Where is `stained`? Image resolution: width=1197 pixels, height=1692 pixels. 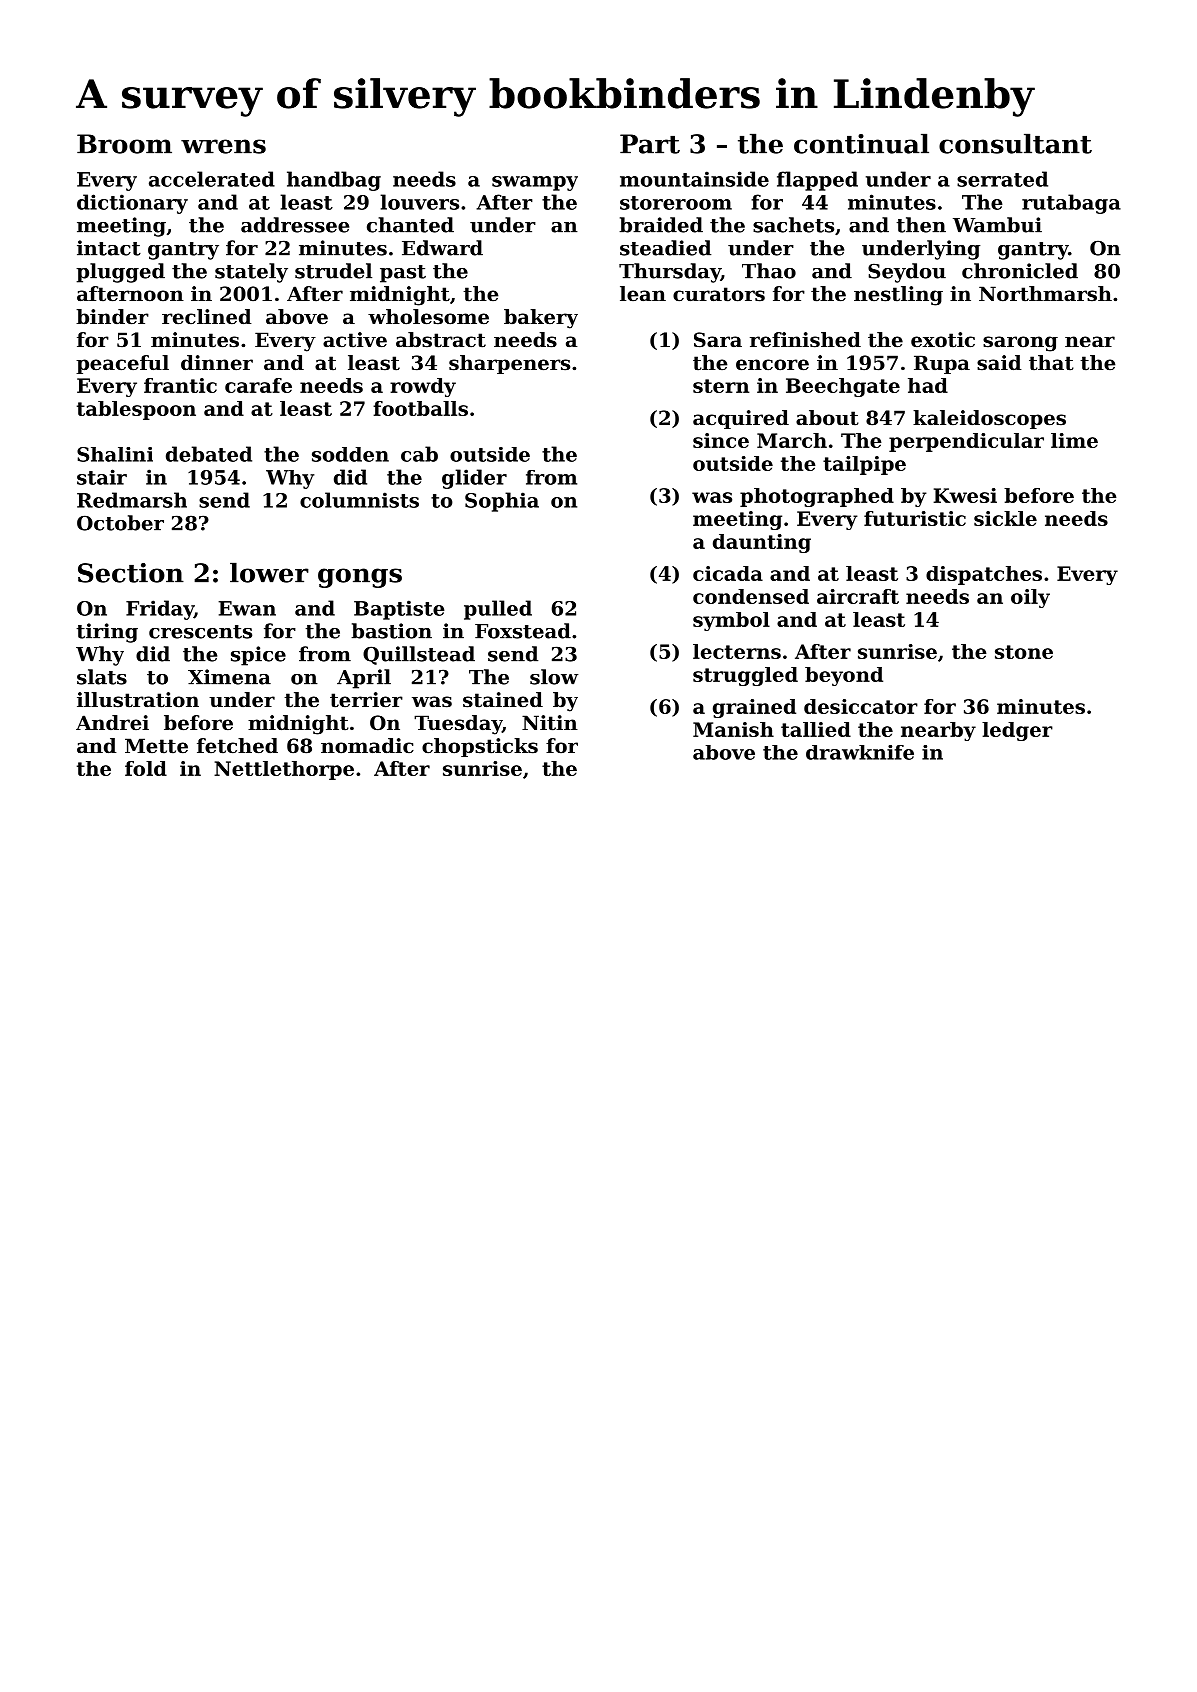 stained is located at coordinates (503, 700).
